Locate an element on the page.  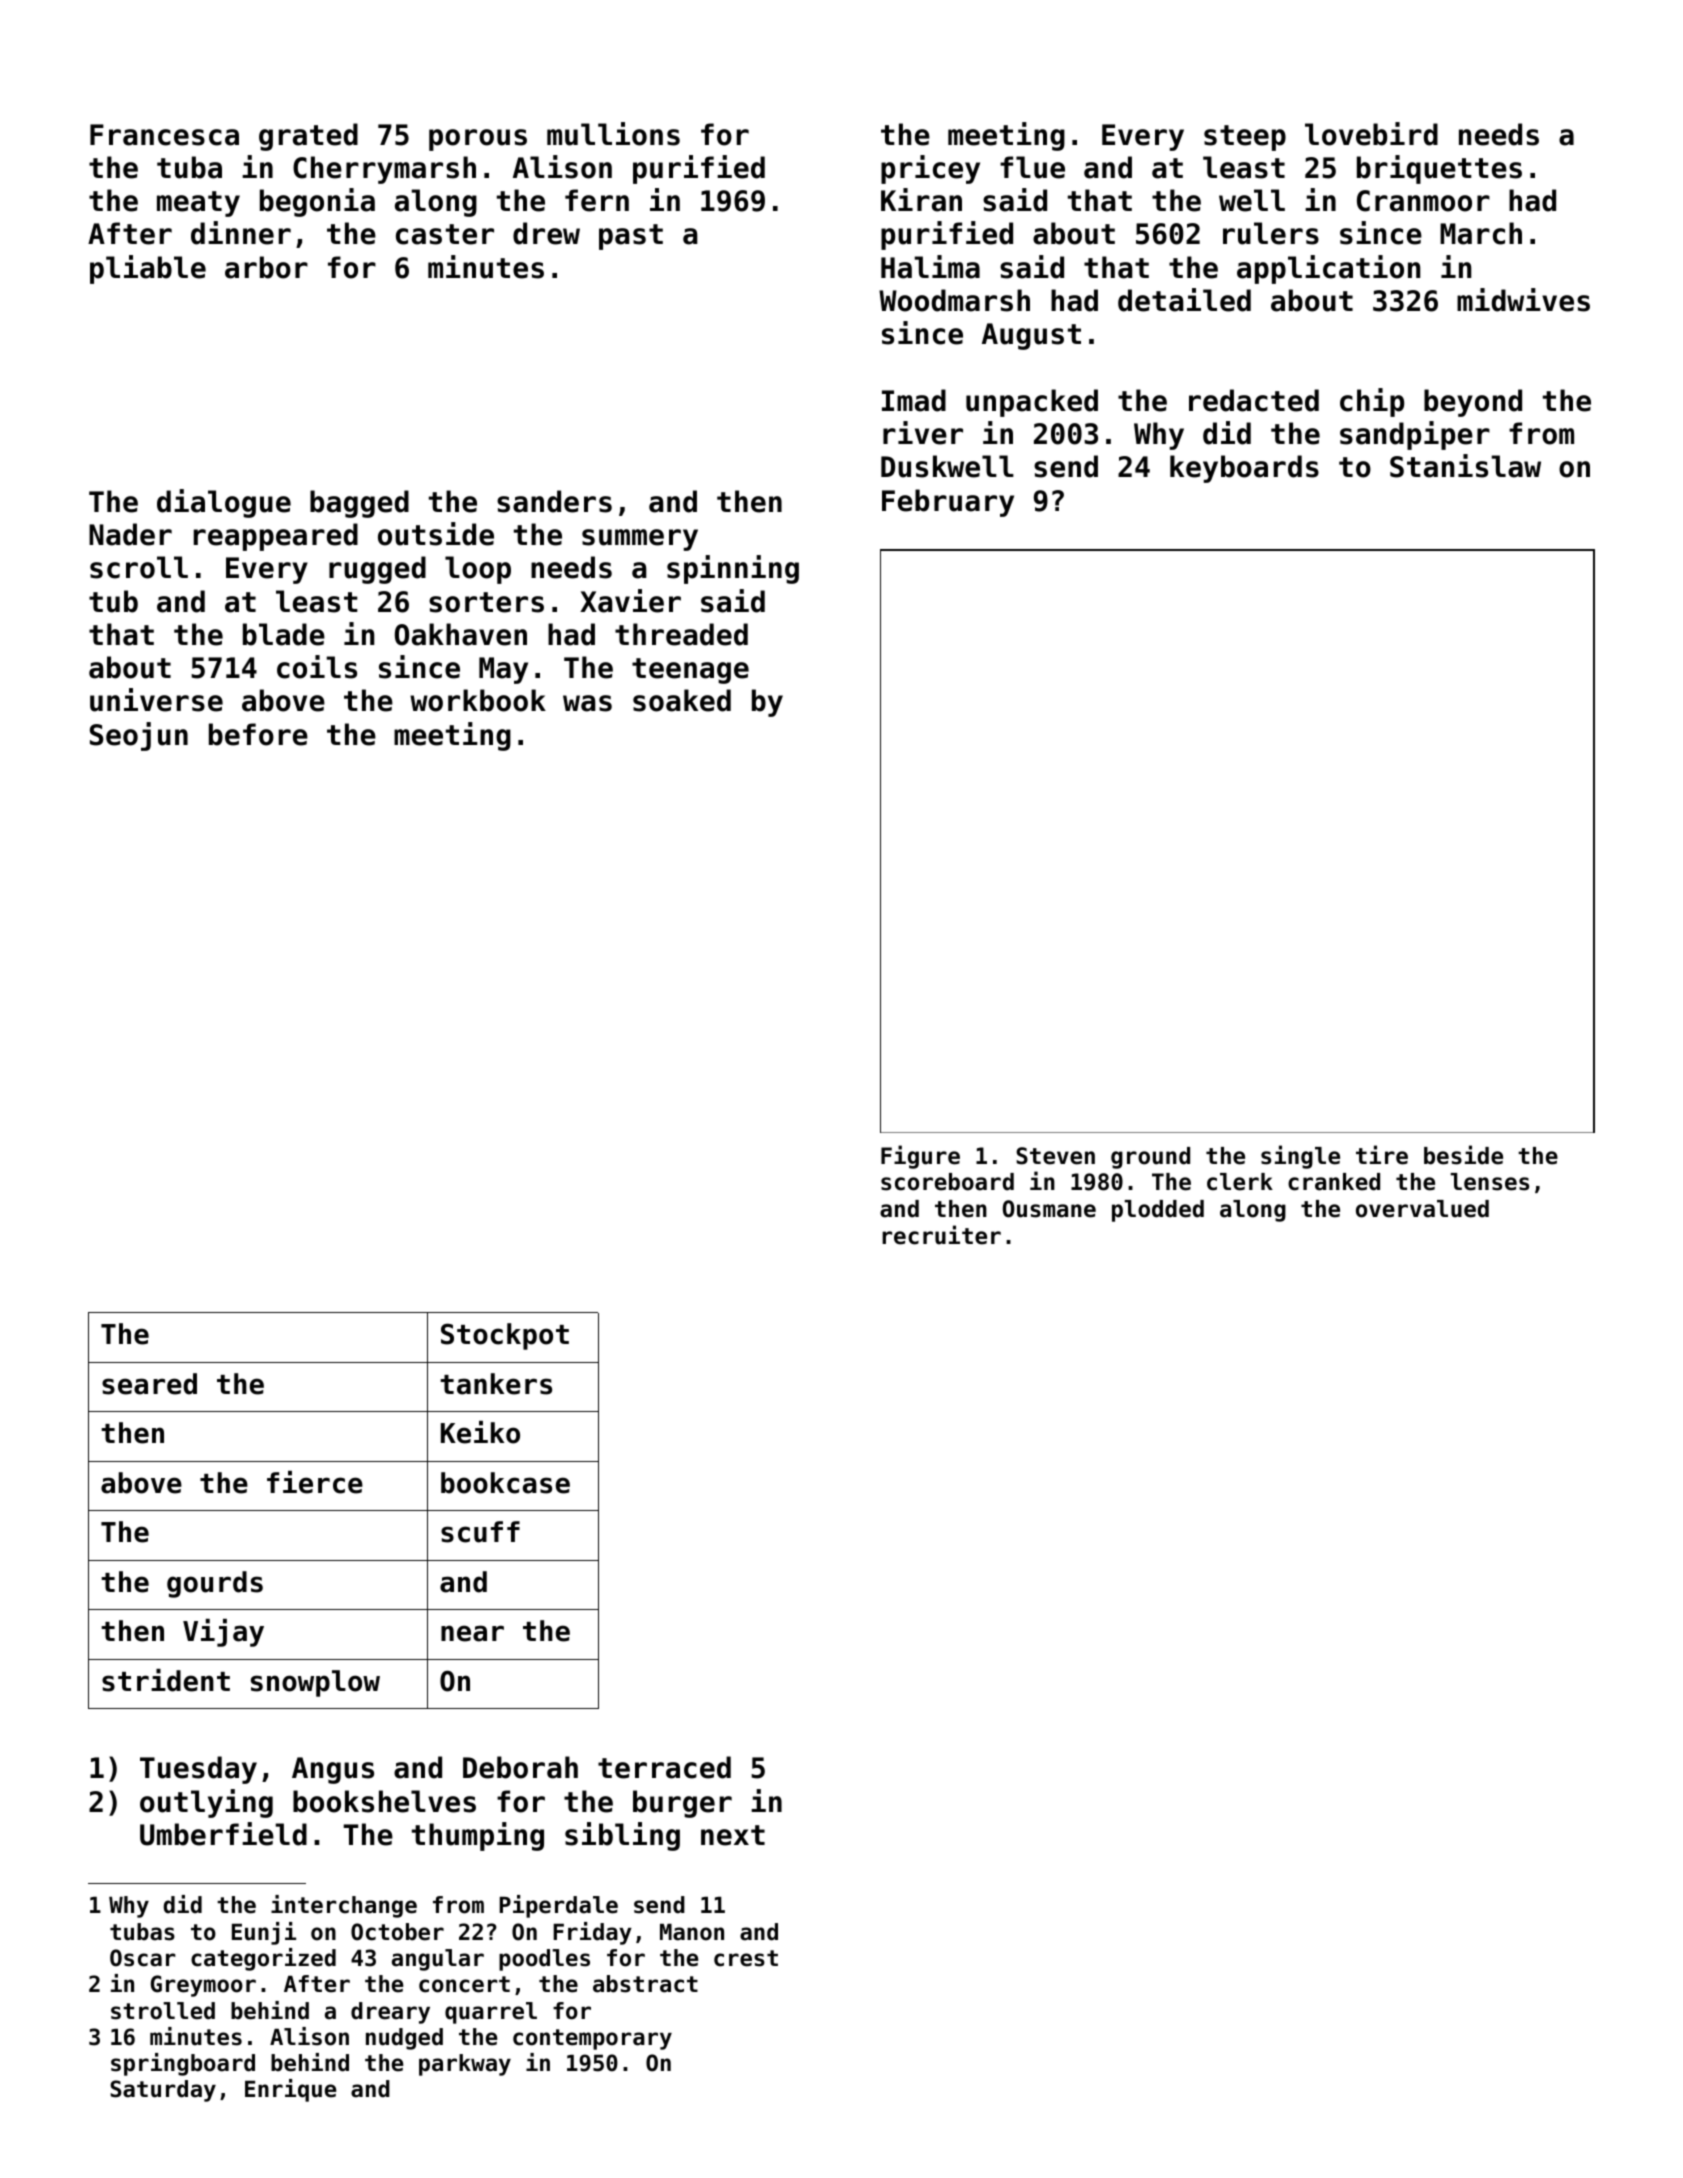
unpacked is located at coordinates (1032, 403).
